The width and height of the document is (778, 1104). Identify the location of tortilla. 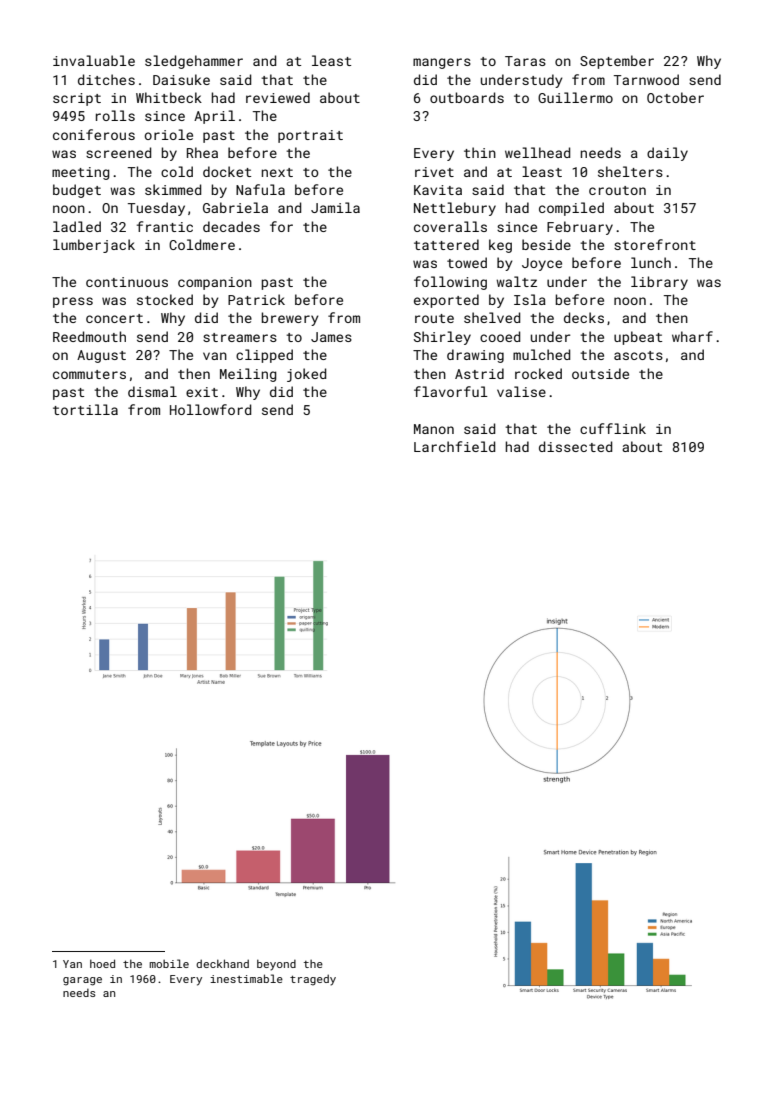
(85, 409).
